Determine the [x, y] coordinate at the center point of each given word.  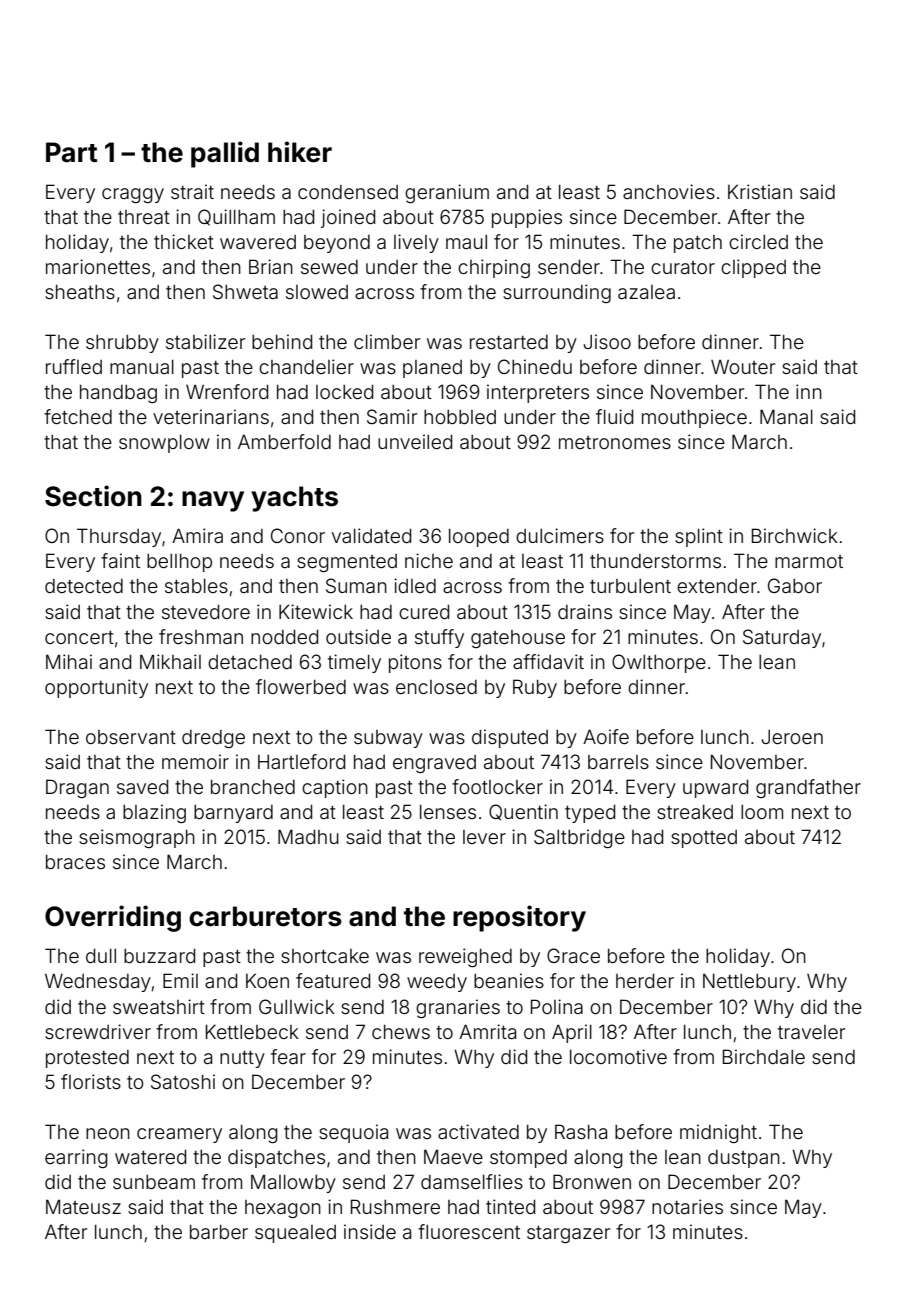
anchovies [669, 191]
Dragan [77, 788]
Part [72, 152]
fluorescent [469, 1231]
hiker [300, 152]
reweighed [465, 957]
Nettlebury [749, 983]
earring [76, 1158]
